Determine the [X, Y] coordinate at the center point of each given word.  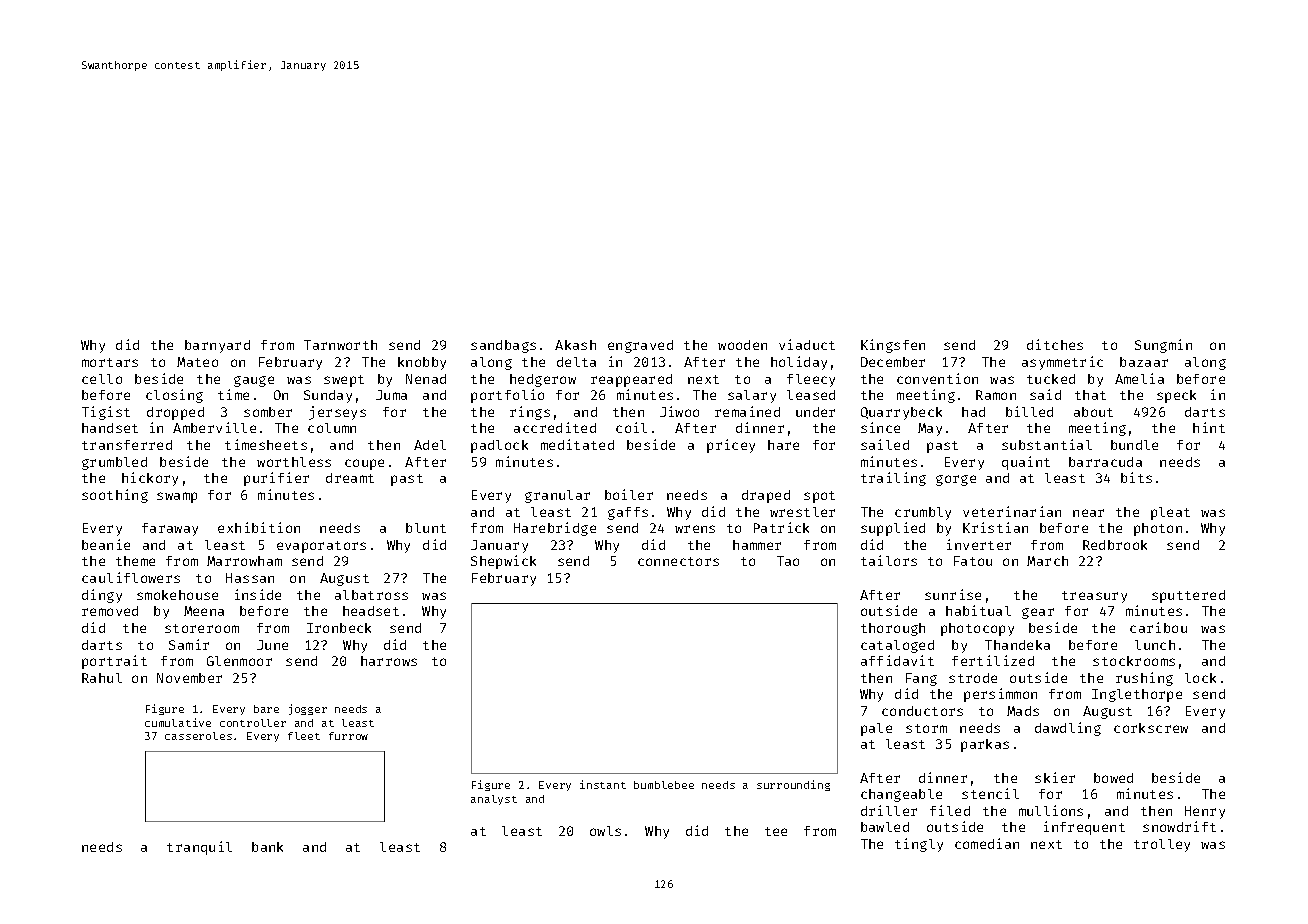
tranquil [199, 848]
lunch [1155, 645]
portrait [114, 662]
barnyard [217, 346]
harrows [389, 661]
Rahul [102, 678]
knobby [422, 363]
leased [811, 395]
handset [110, 428]
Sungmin [1163, 346]
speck [1176, 396]
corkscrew [1151, 728]
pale [876, 729]
